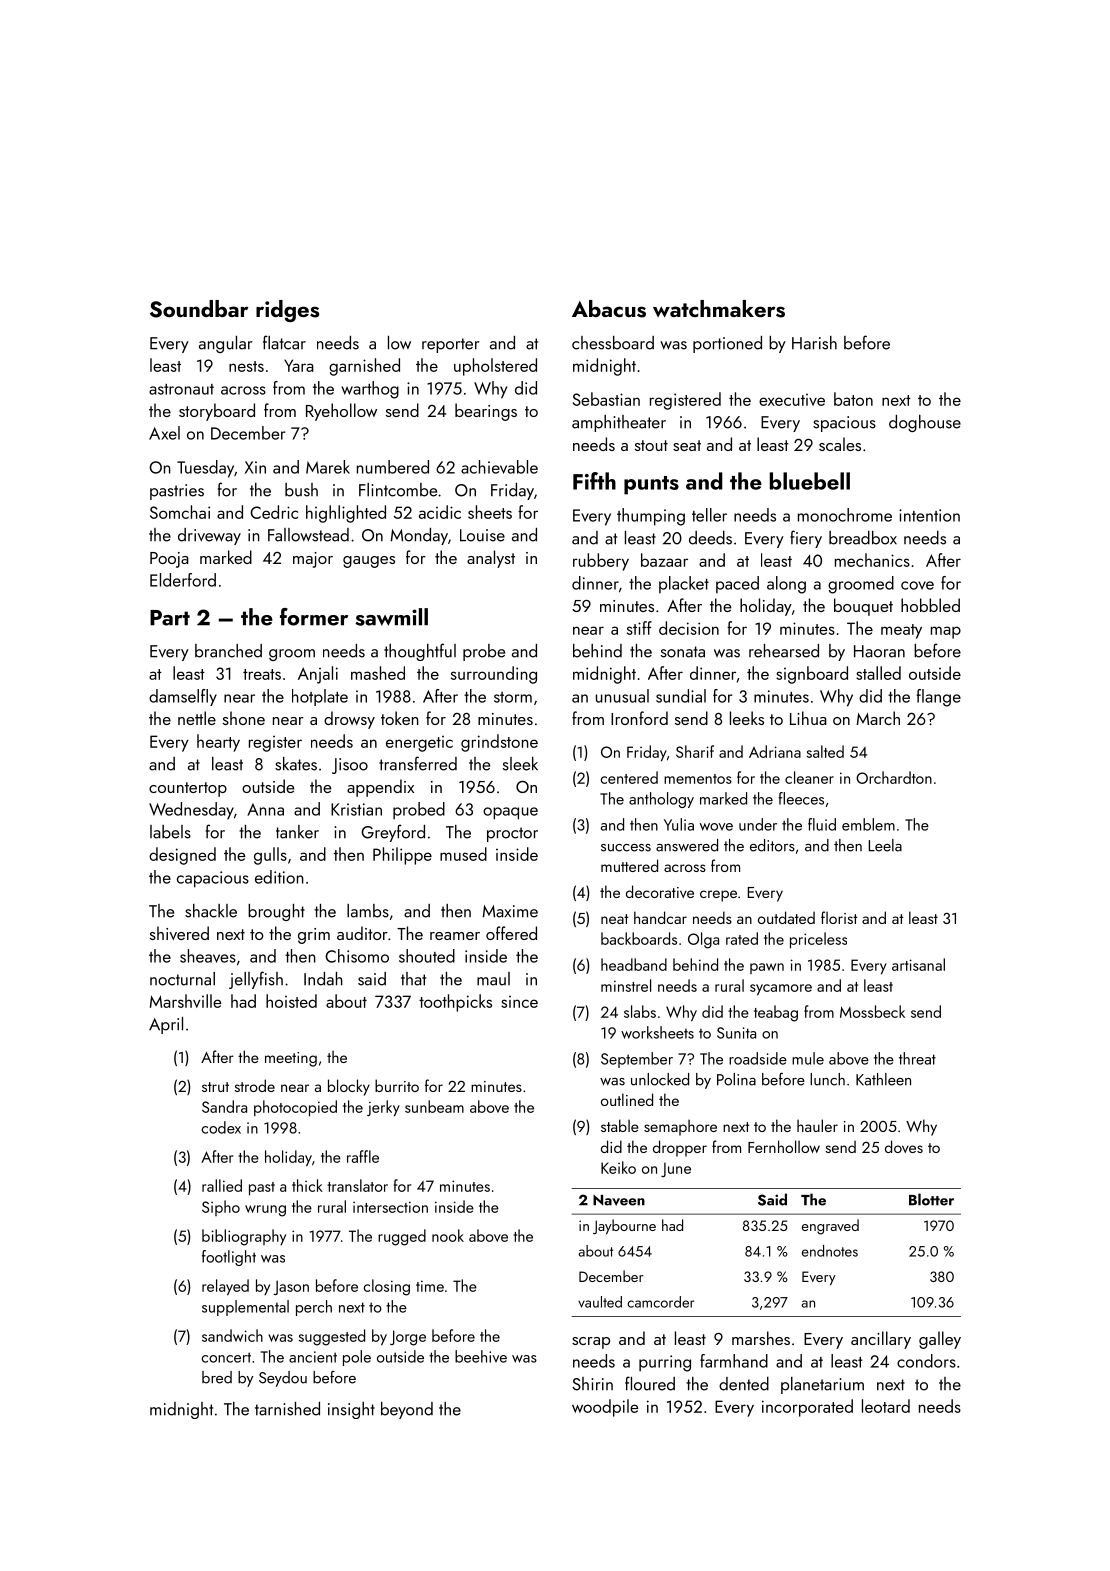  What do you see at coordinates (925, 423) in the screenshot?
I see `doghouse` at bounding box center [925, 423].
